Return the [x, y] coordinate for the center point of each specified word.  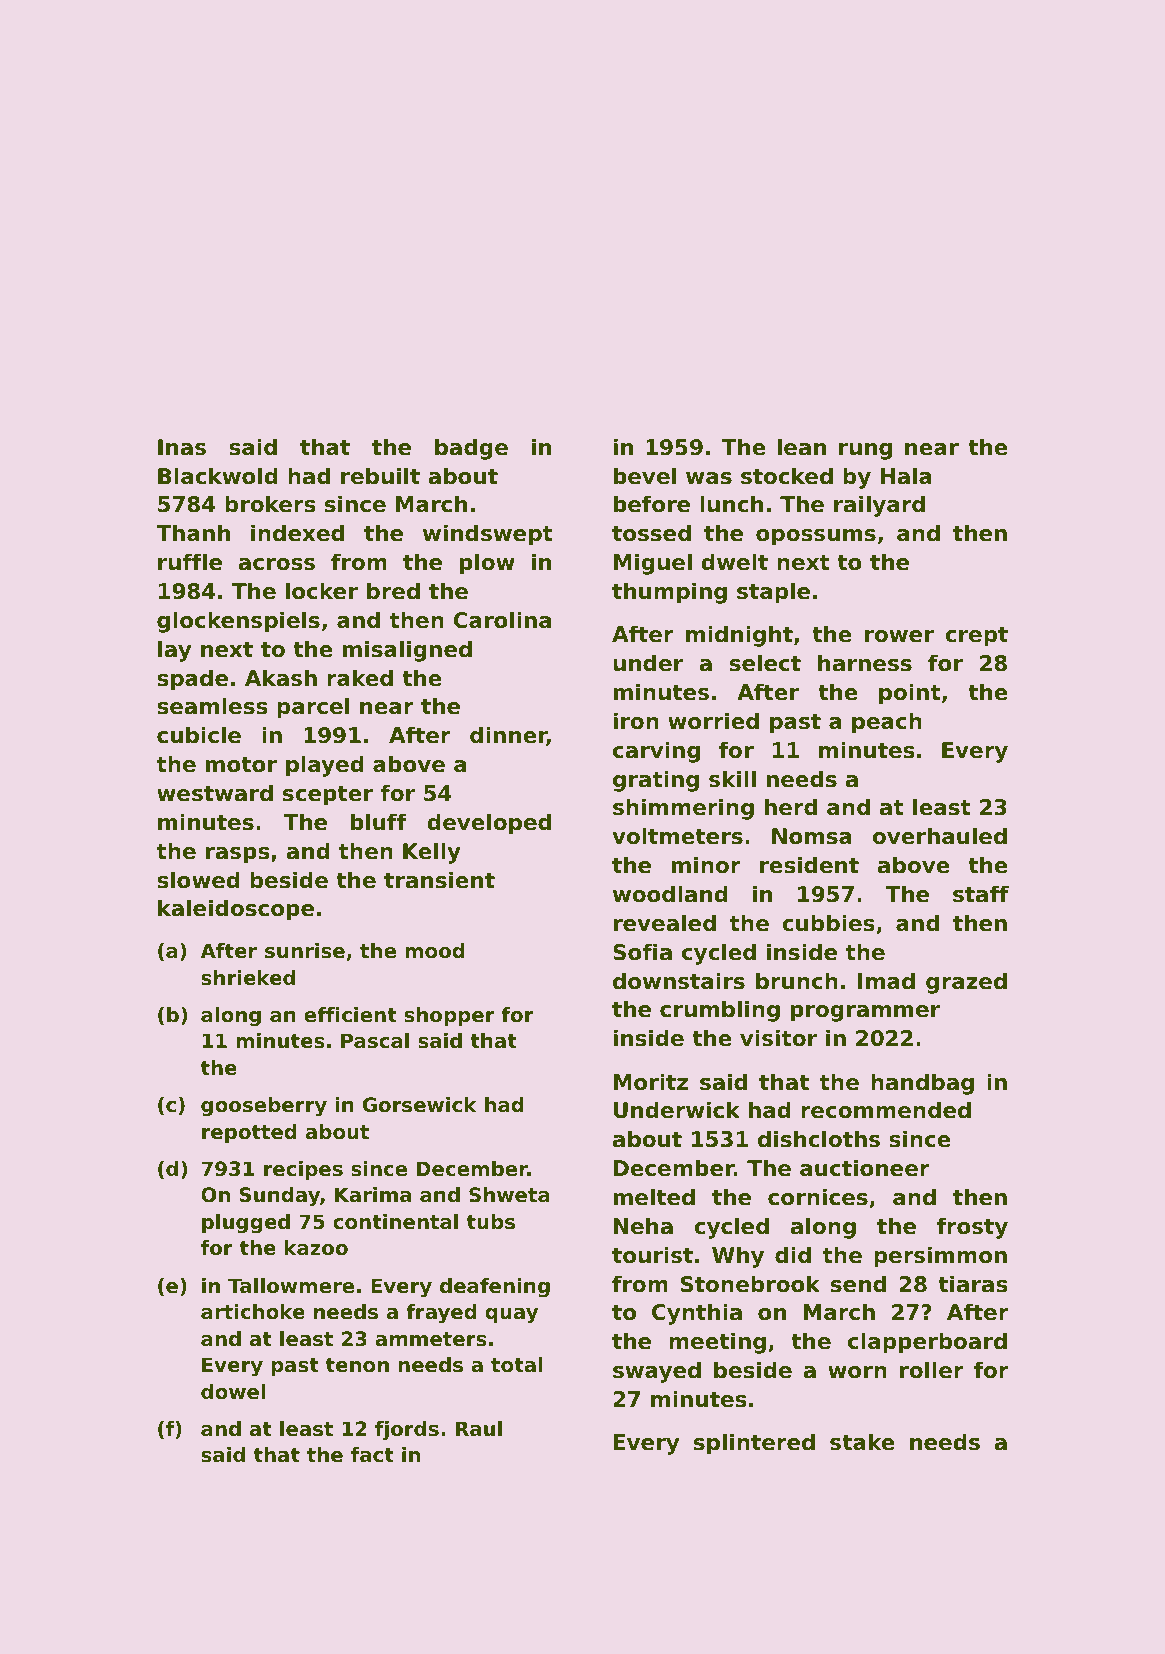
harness [865, 663]
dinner [508, 736]
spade [192, 680]
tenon [357, 1365]
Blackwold [218, 476]
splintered [754, 1444]
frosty [972, 1228]
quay [511, 1316]
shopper [449, 1016]
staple [773, 593]
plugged [246, 1223]
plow [487, 564]
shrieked [248, 978]
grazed [966, 983]
